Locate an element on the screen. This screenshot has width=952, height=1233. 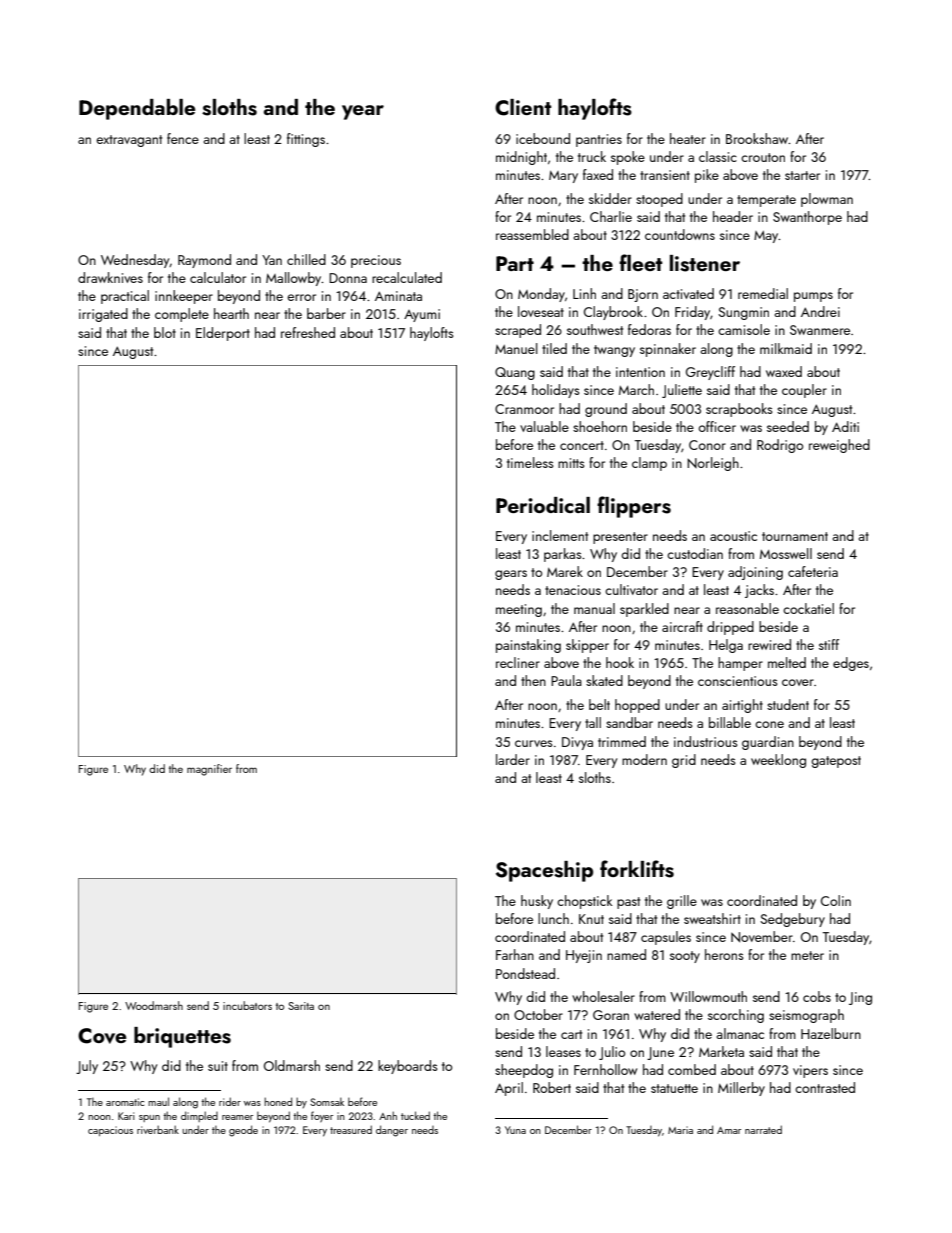
Swanmere is located at coordinates (820, 330).
